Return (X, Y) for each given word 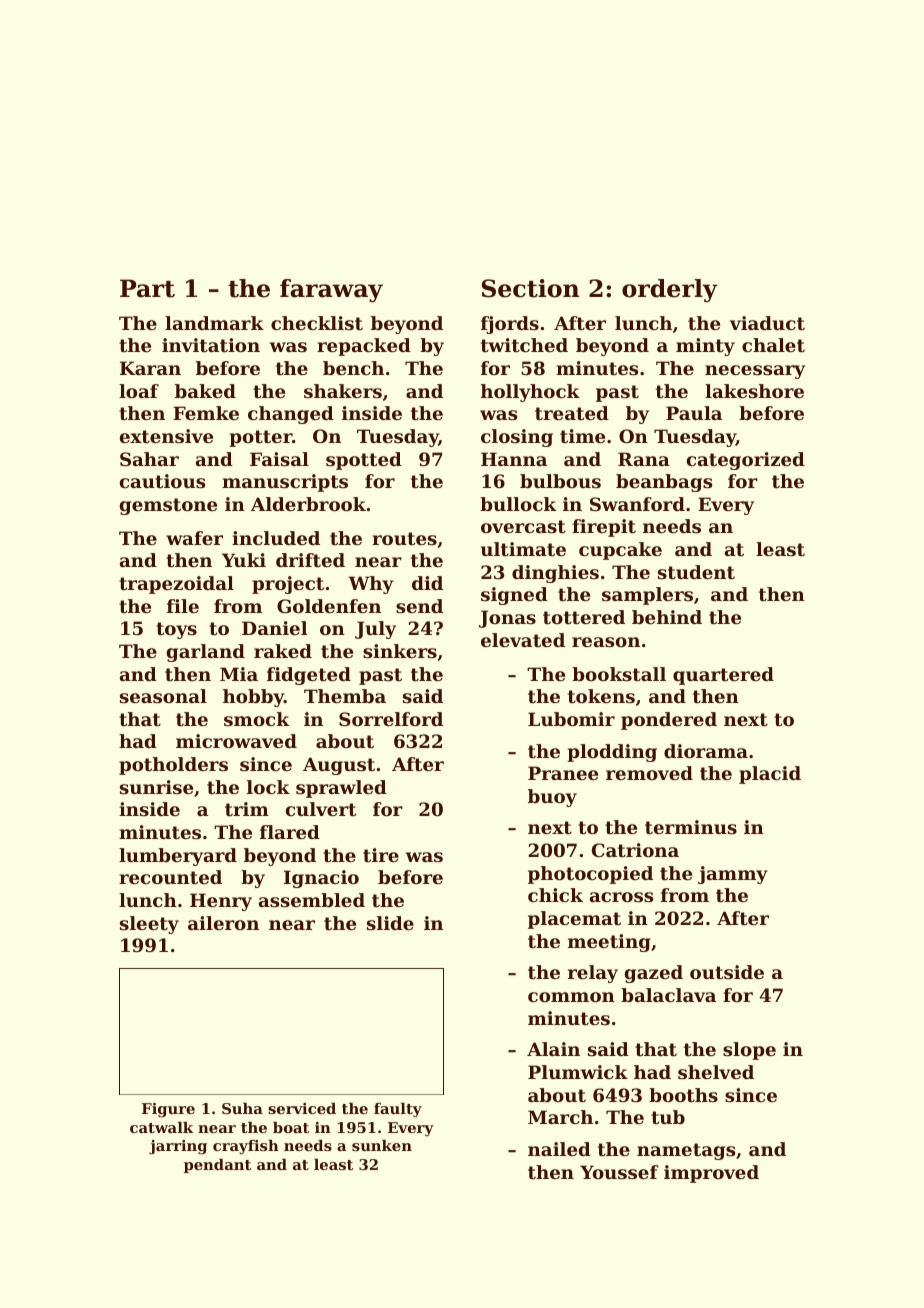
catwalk (161, 1127)
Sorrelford (391, 719)
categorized (746, 461)
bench (353, 368)
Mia (239, 674)
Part (147, 288)
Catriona (635, 850)
